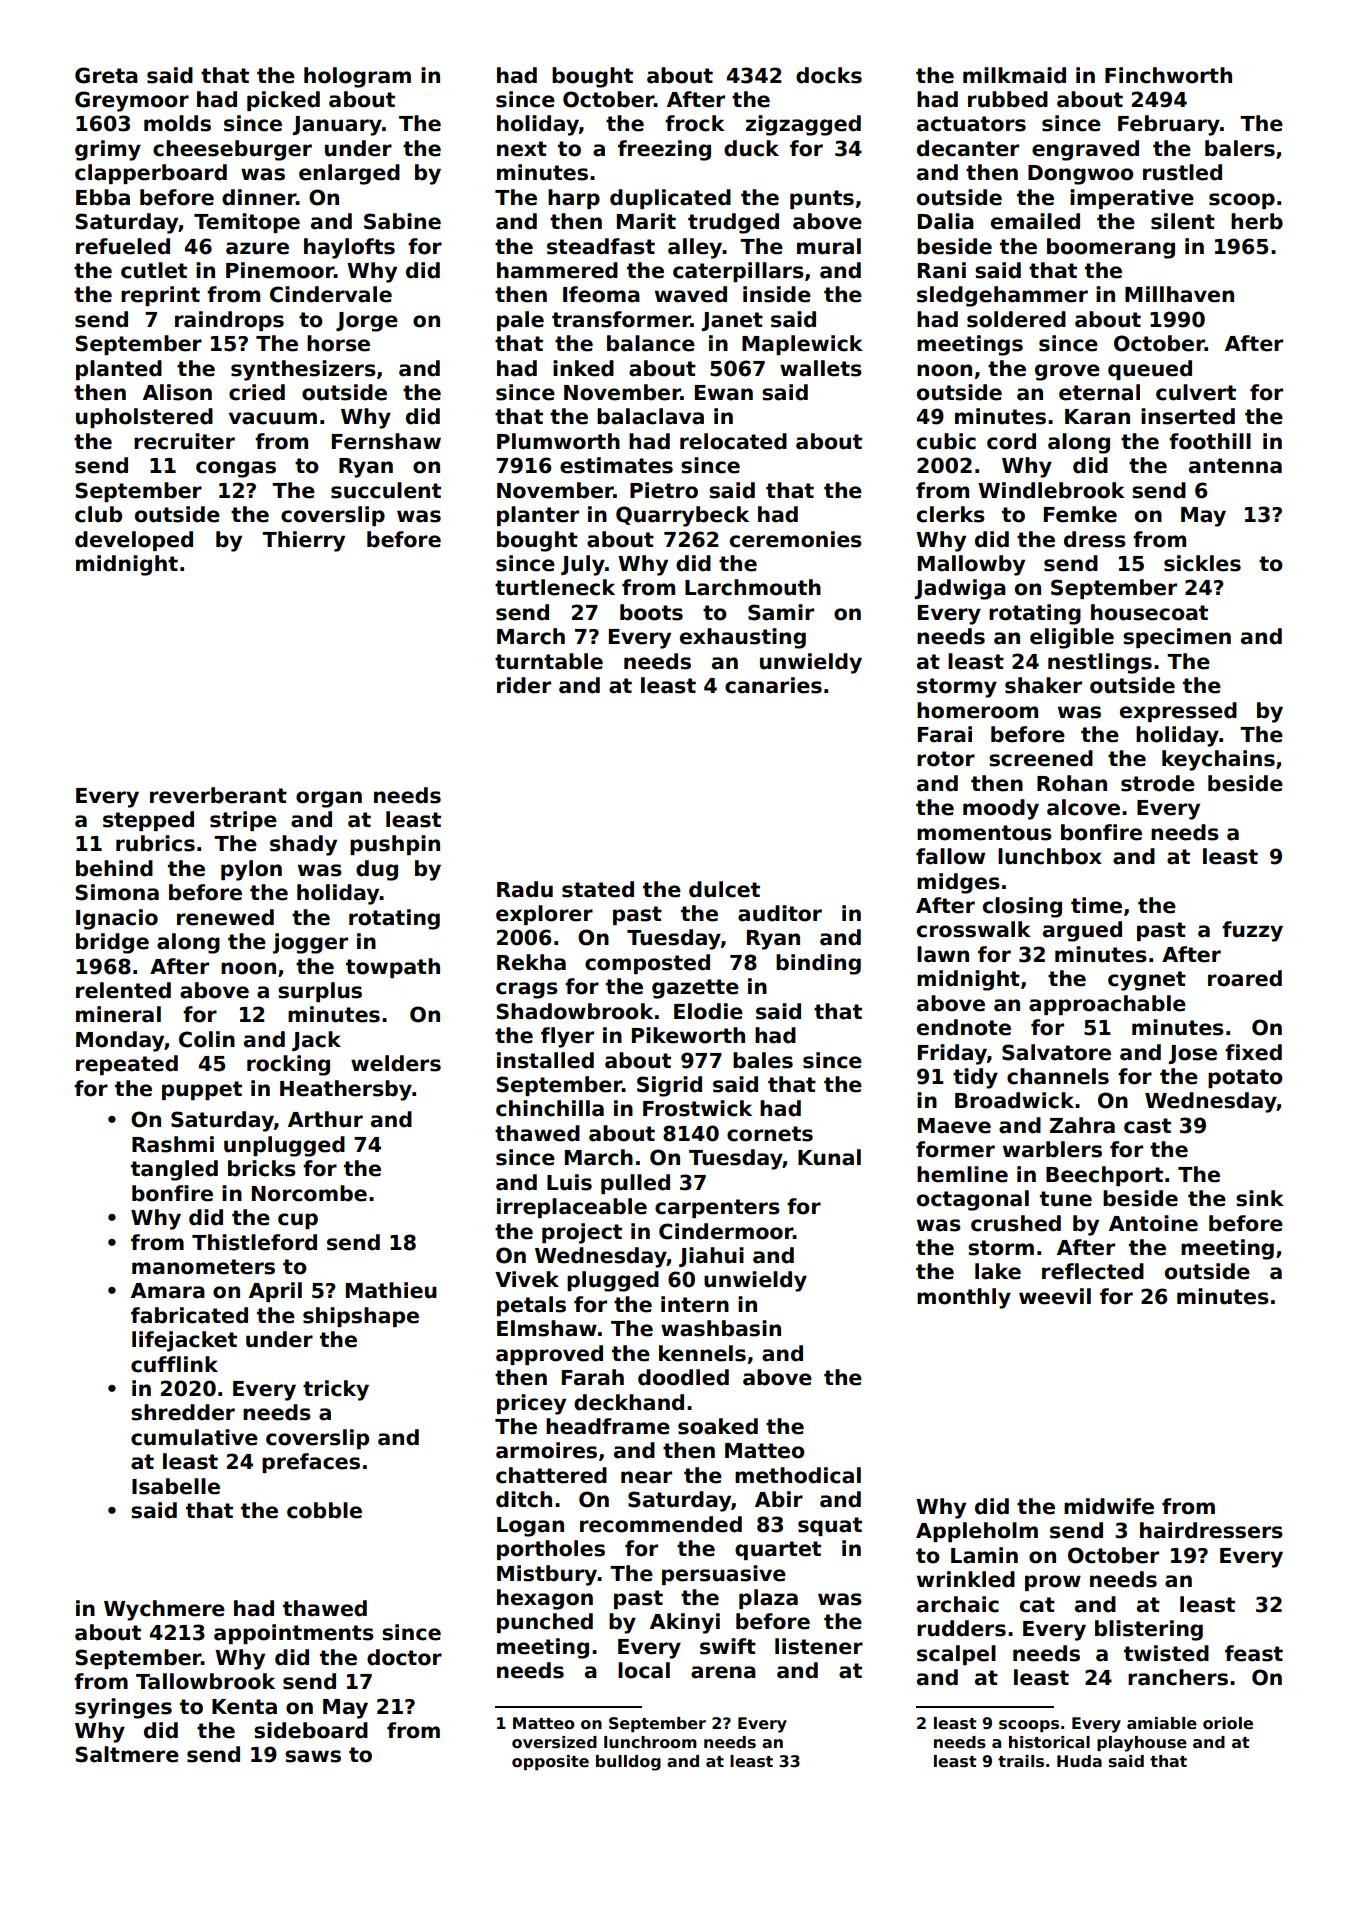 This document has height=1920, width=1358. What do you see at coordinates (1168, 75) in the document?
I see `Finchworth` at bounding box center [1168, 75].
